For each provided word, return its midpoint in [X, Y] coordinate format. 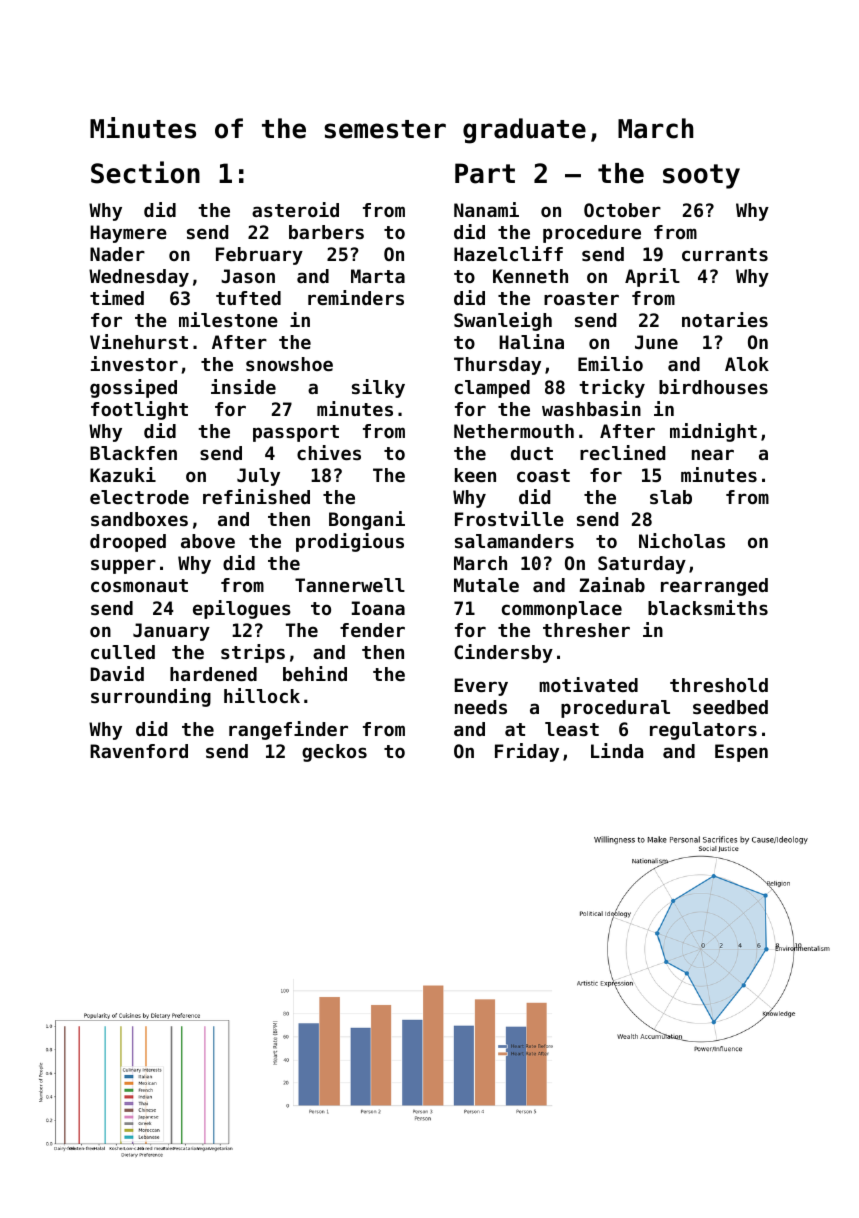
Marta [378, 276]
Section [145, 172]
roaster [581, 298]
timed [117, 297]
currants [725, 254]
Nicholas [682, 540]
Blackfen [133, 453]
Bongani [367, 520]
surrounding [151, 697]
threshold [719, 685]
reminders [356, 297]
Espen [741, 753]
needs [481, 707]
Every [481, 687]
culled [123, 652]
